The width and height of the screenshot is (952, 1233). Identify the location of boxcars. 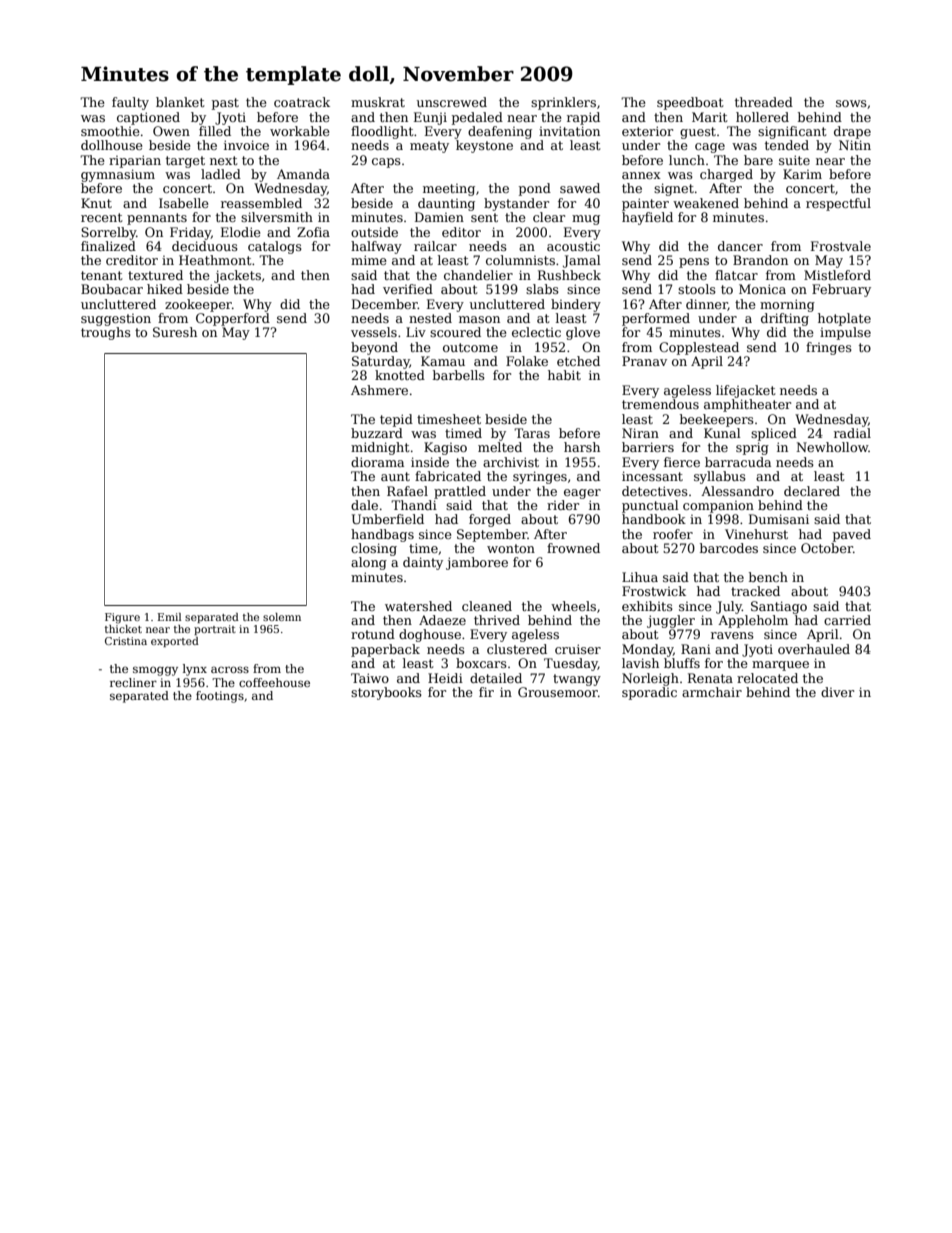
(481, 663).
